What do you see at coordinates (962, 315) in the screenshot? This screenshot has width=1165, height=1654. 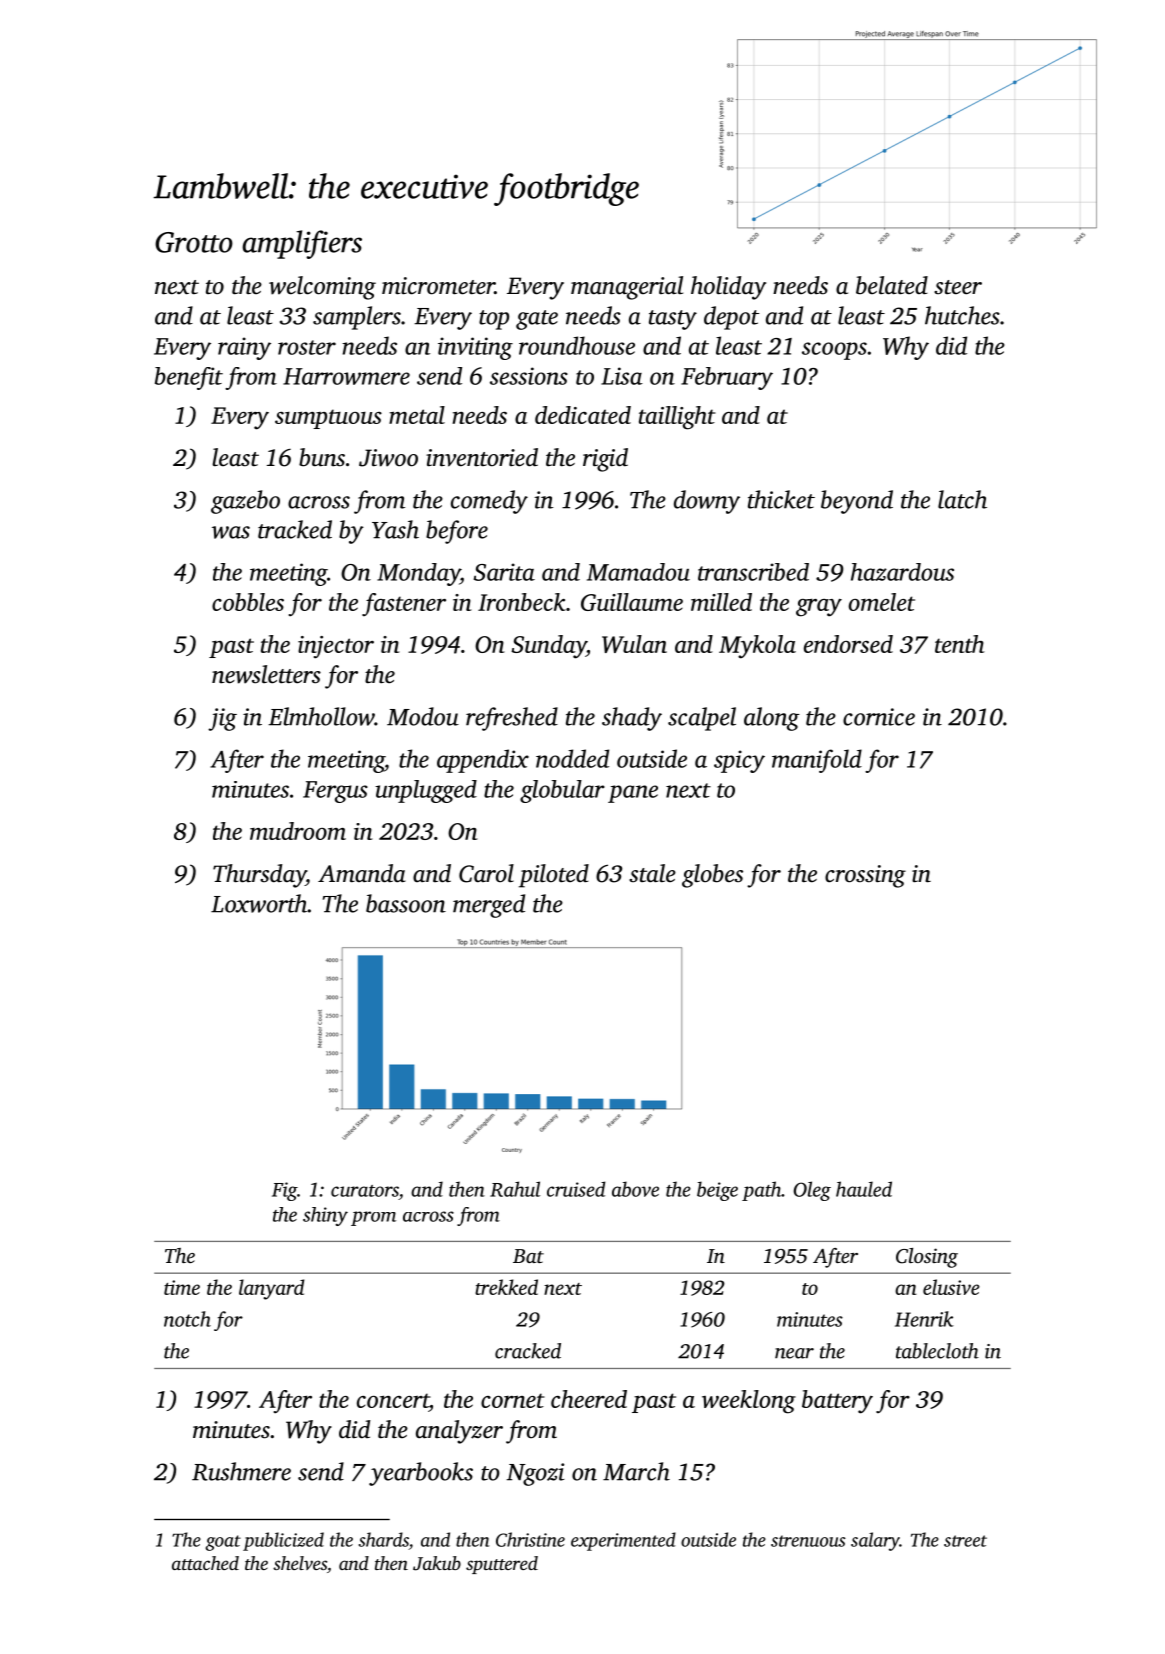 I see `hutches` at bounding box center [962, 315].
